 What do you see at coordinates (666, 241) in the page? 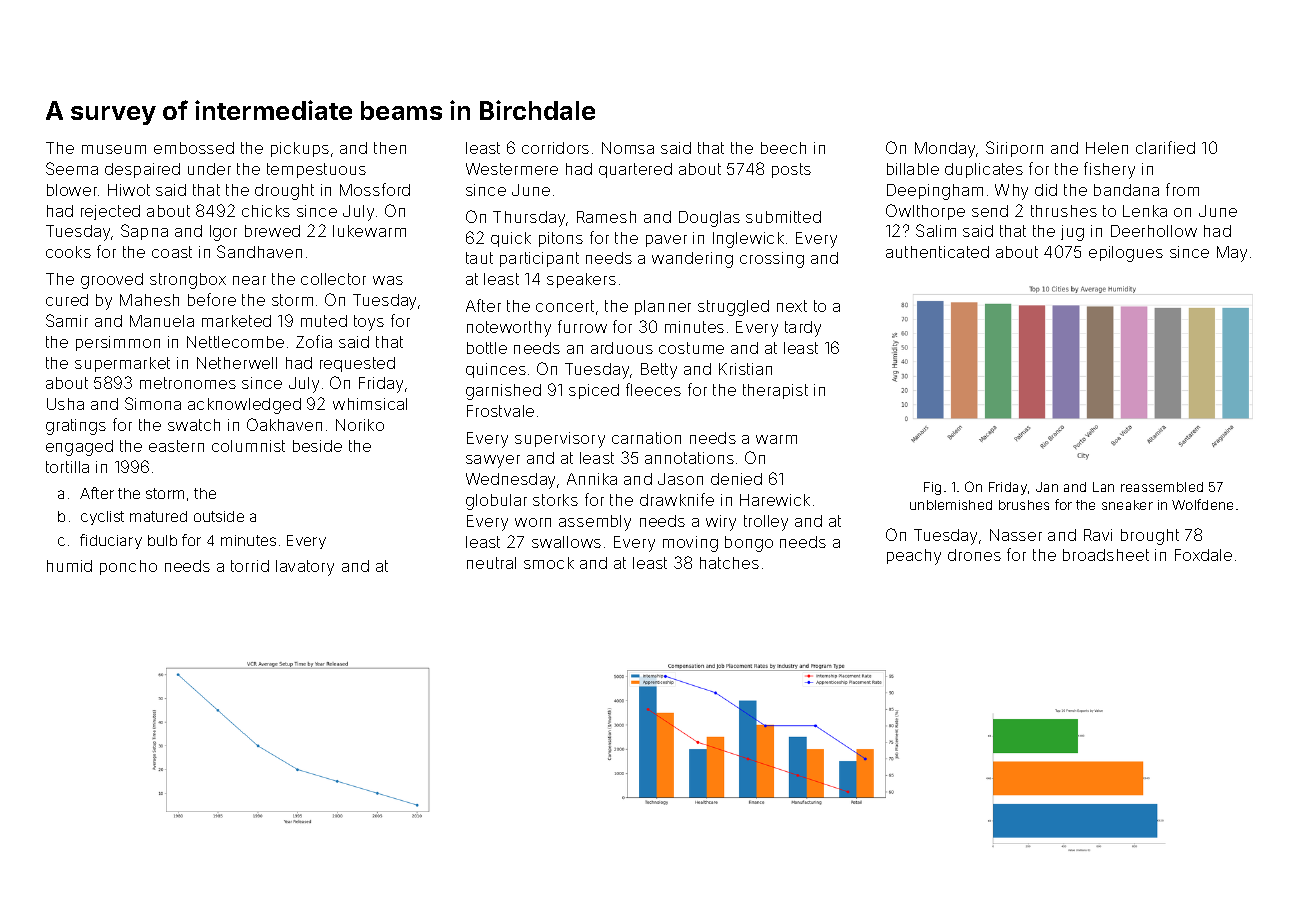
I see `paver` at bounding box center [666, 241].
